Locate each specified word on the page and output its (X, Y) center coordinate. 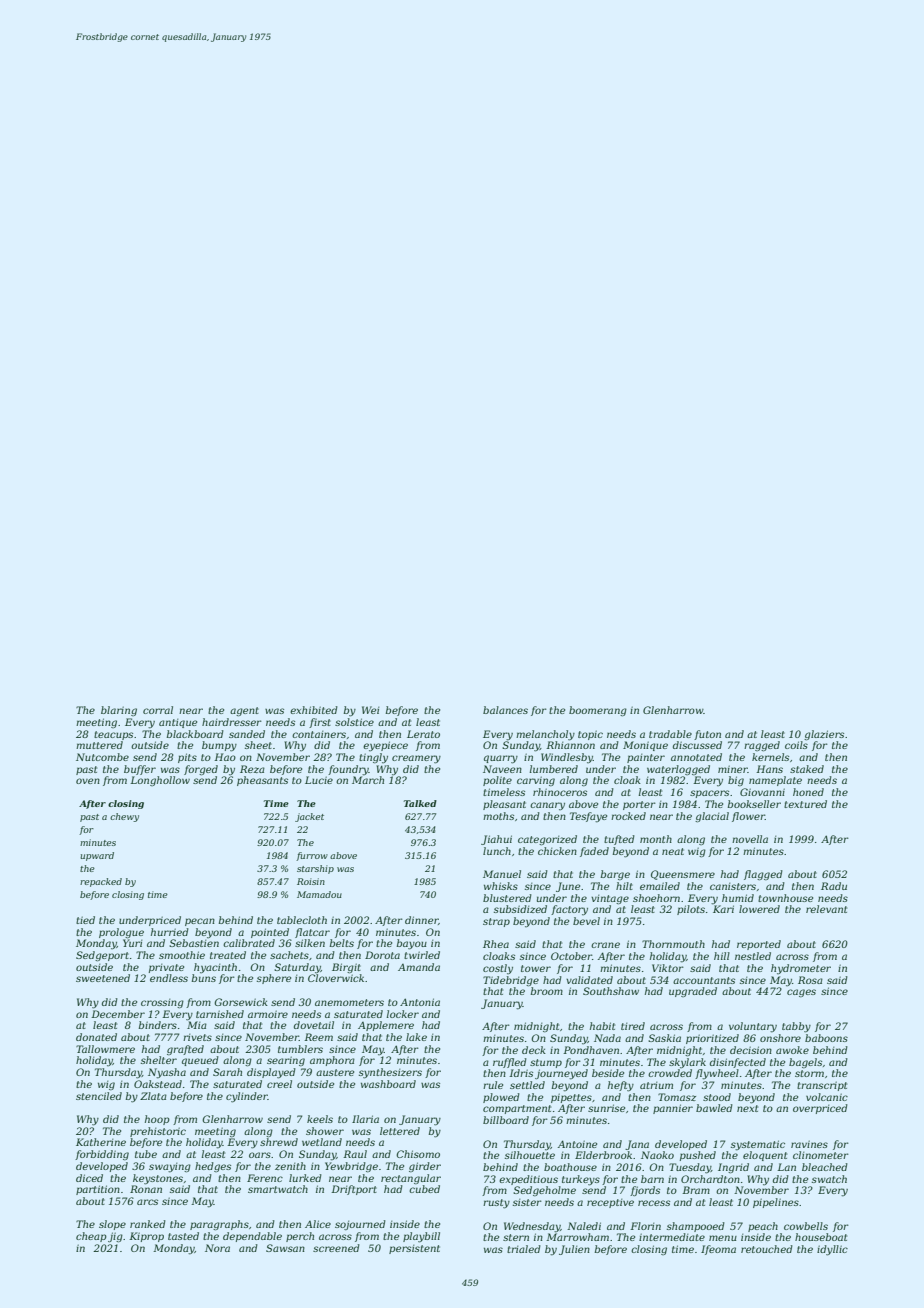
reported (759, 945)
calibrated (249, 943)
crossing (162, 1003)
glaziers (824, 735)
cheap (91, 1237)
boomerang (598, 711)
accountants (704, 980)
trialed (524, 1249)
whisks (501, 886)
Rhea (496, 944)
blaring (119, 711)
